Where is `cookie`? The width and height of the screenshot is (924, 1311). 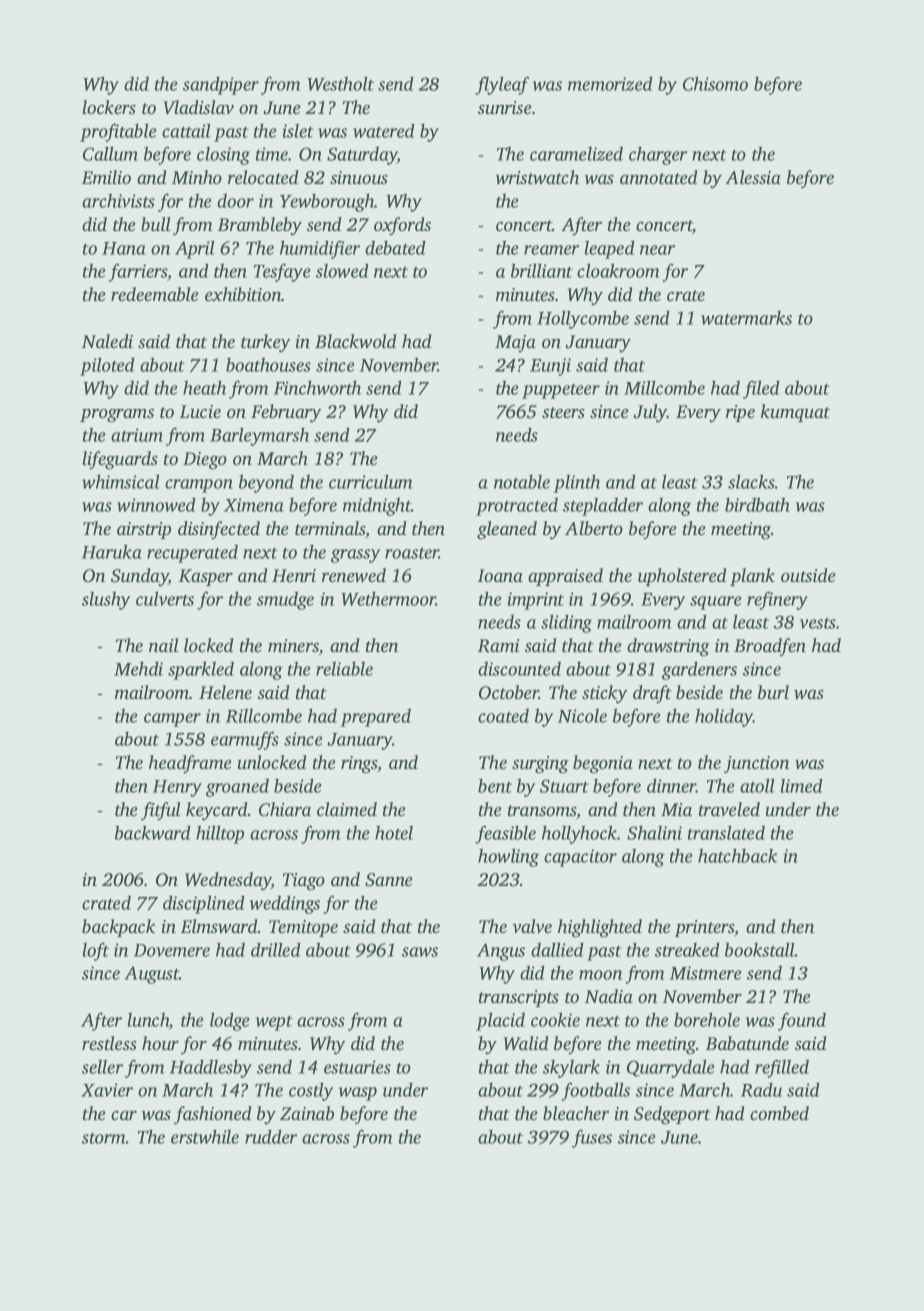
cookie is located at coordinates (555, 1019).
